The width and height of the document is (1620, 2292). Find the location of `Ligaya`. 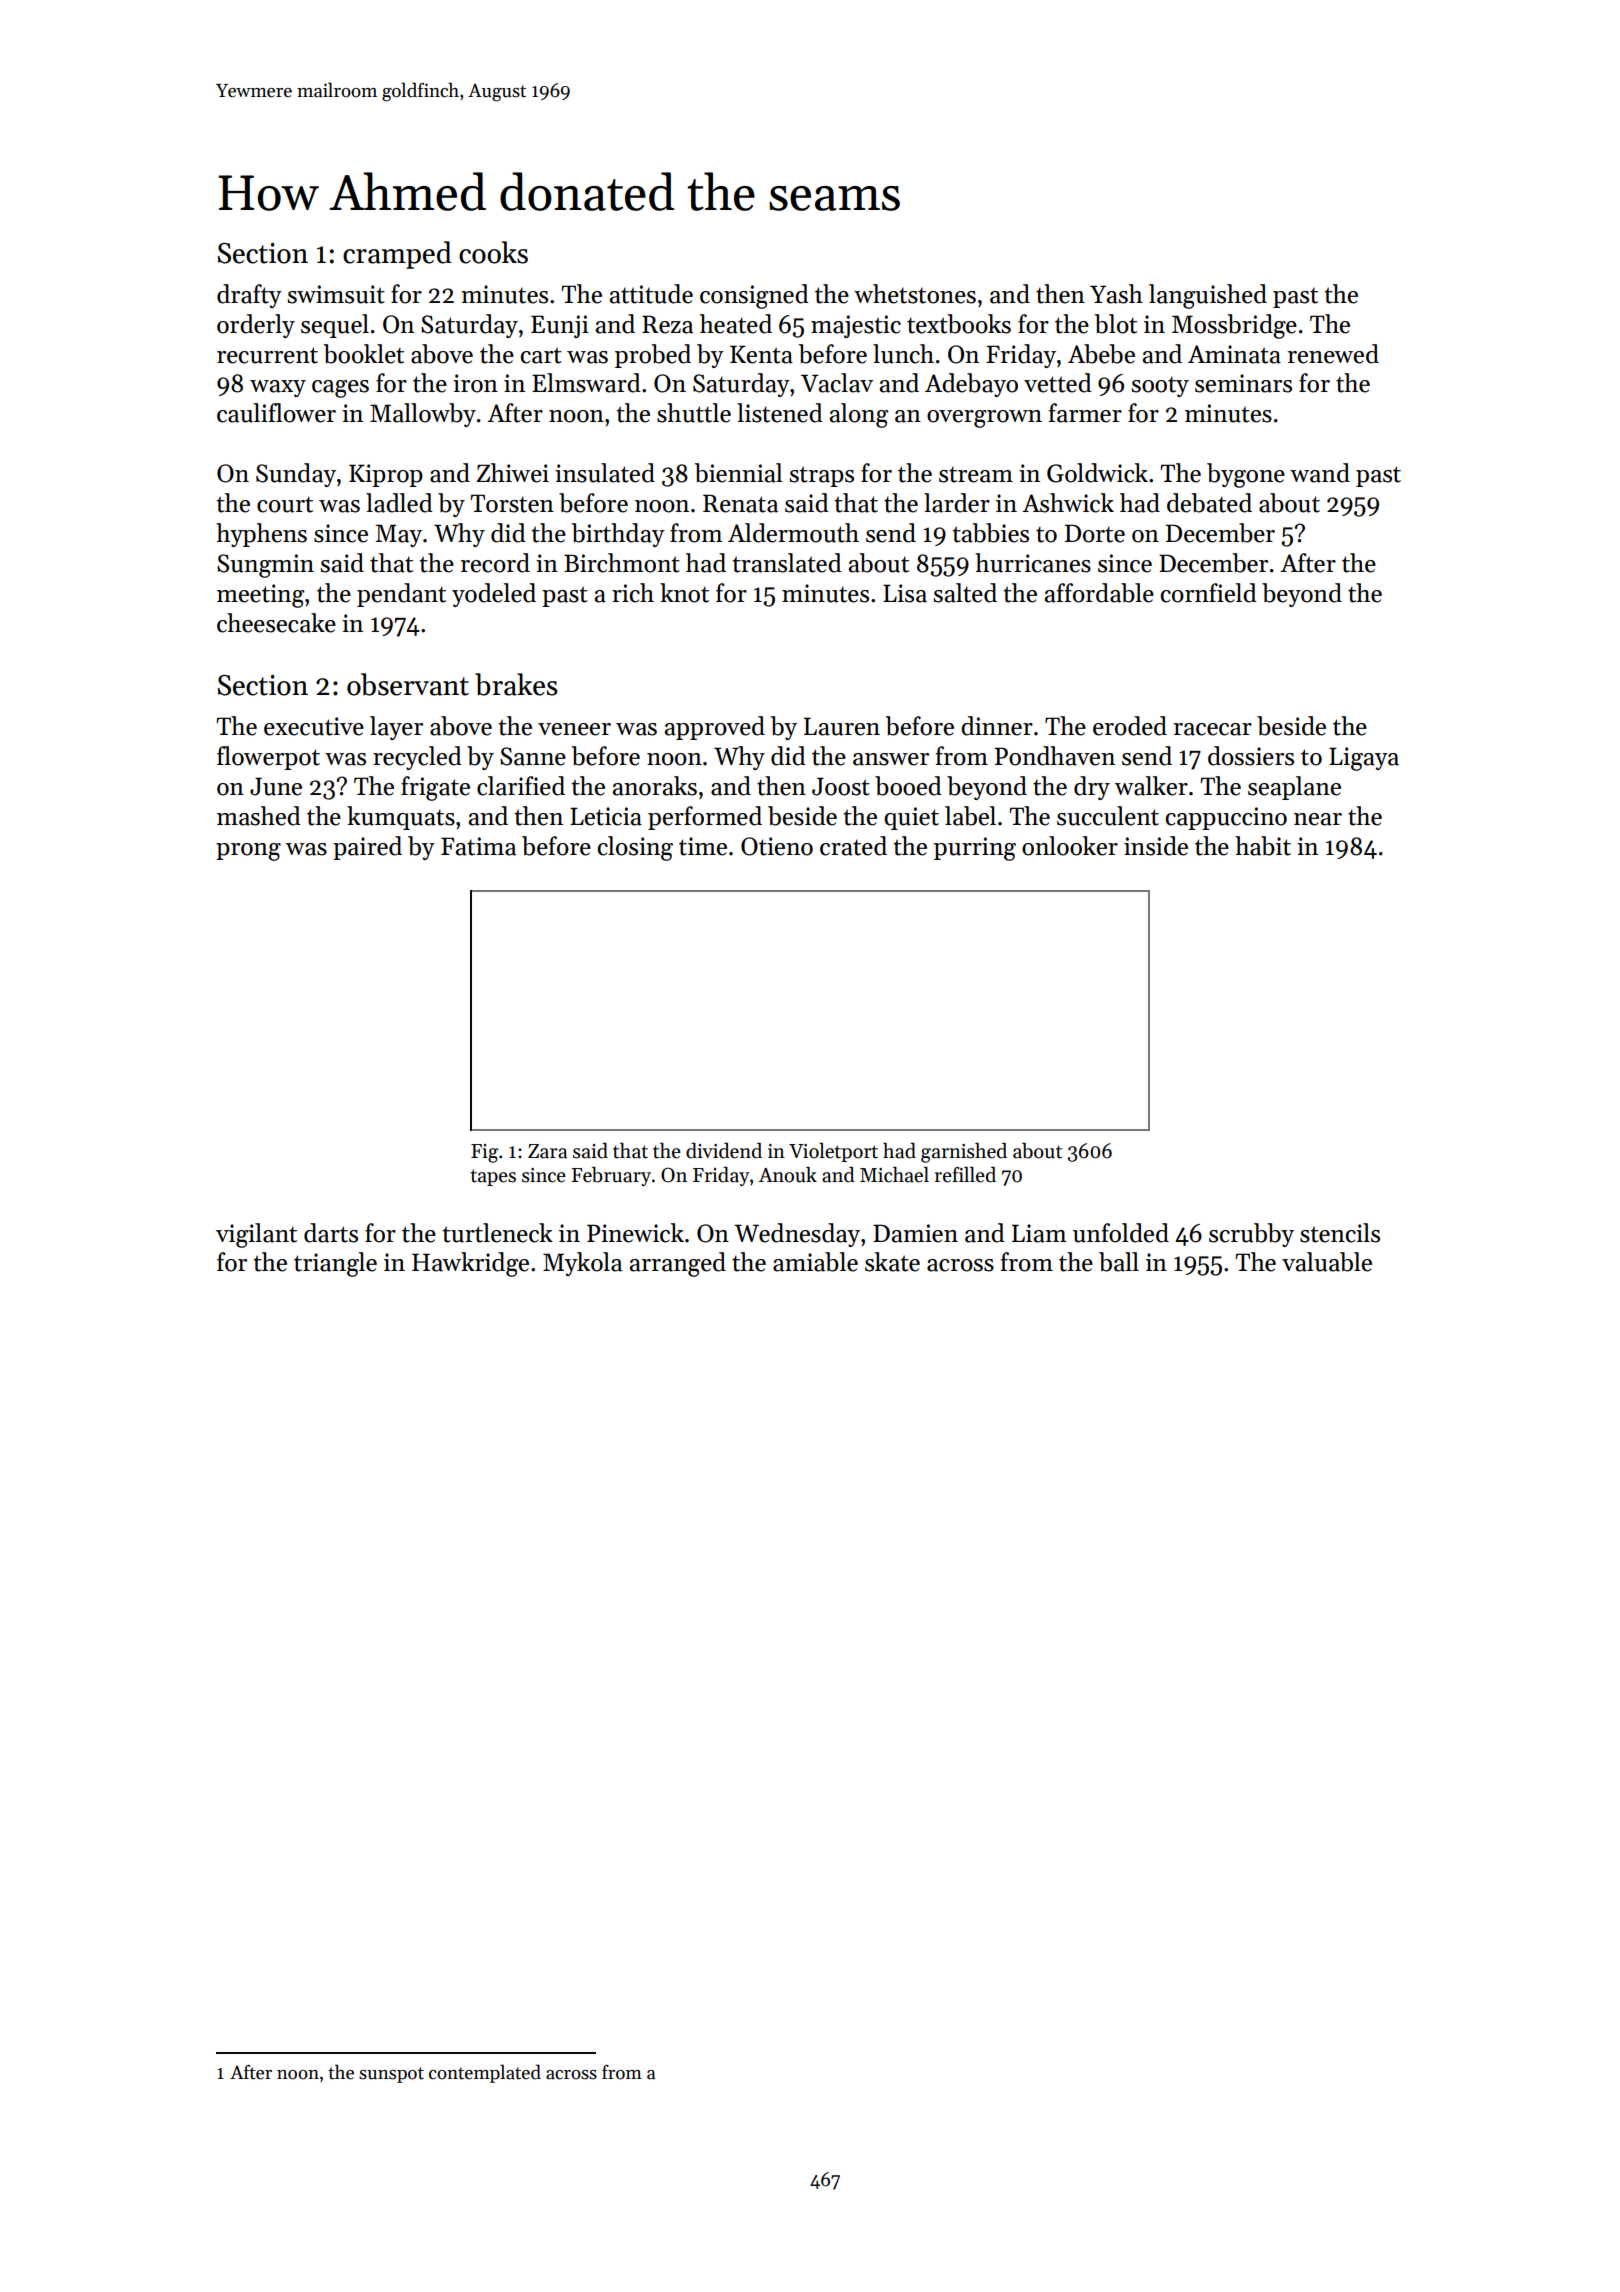

Ligaya is located at coordinates (1364, 759).
